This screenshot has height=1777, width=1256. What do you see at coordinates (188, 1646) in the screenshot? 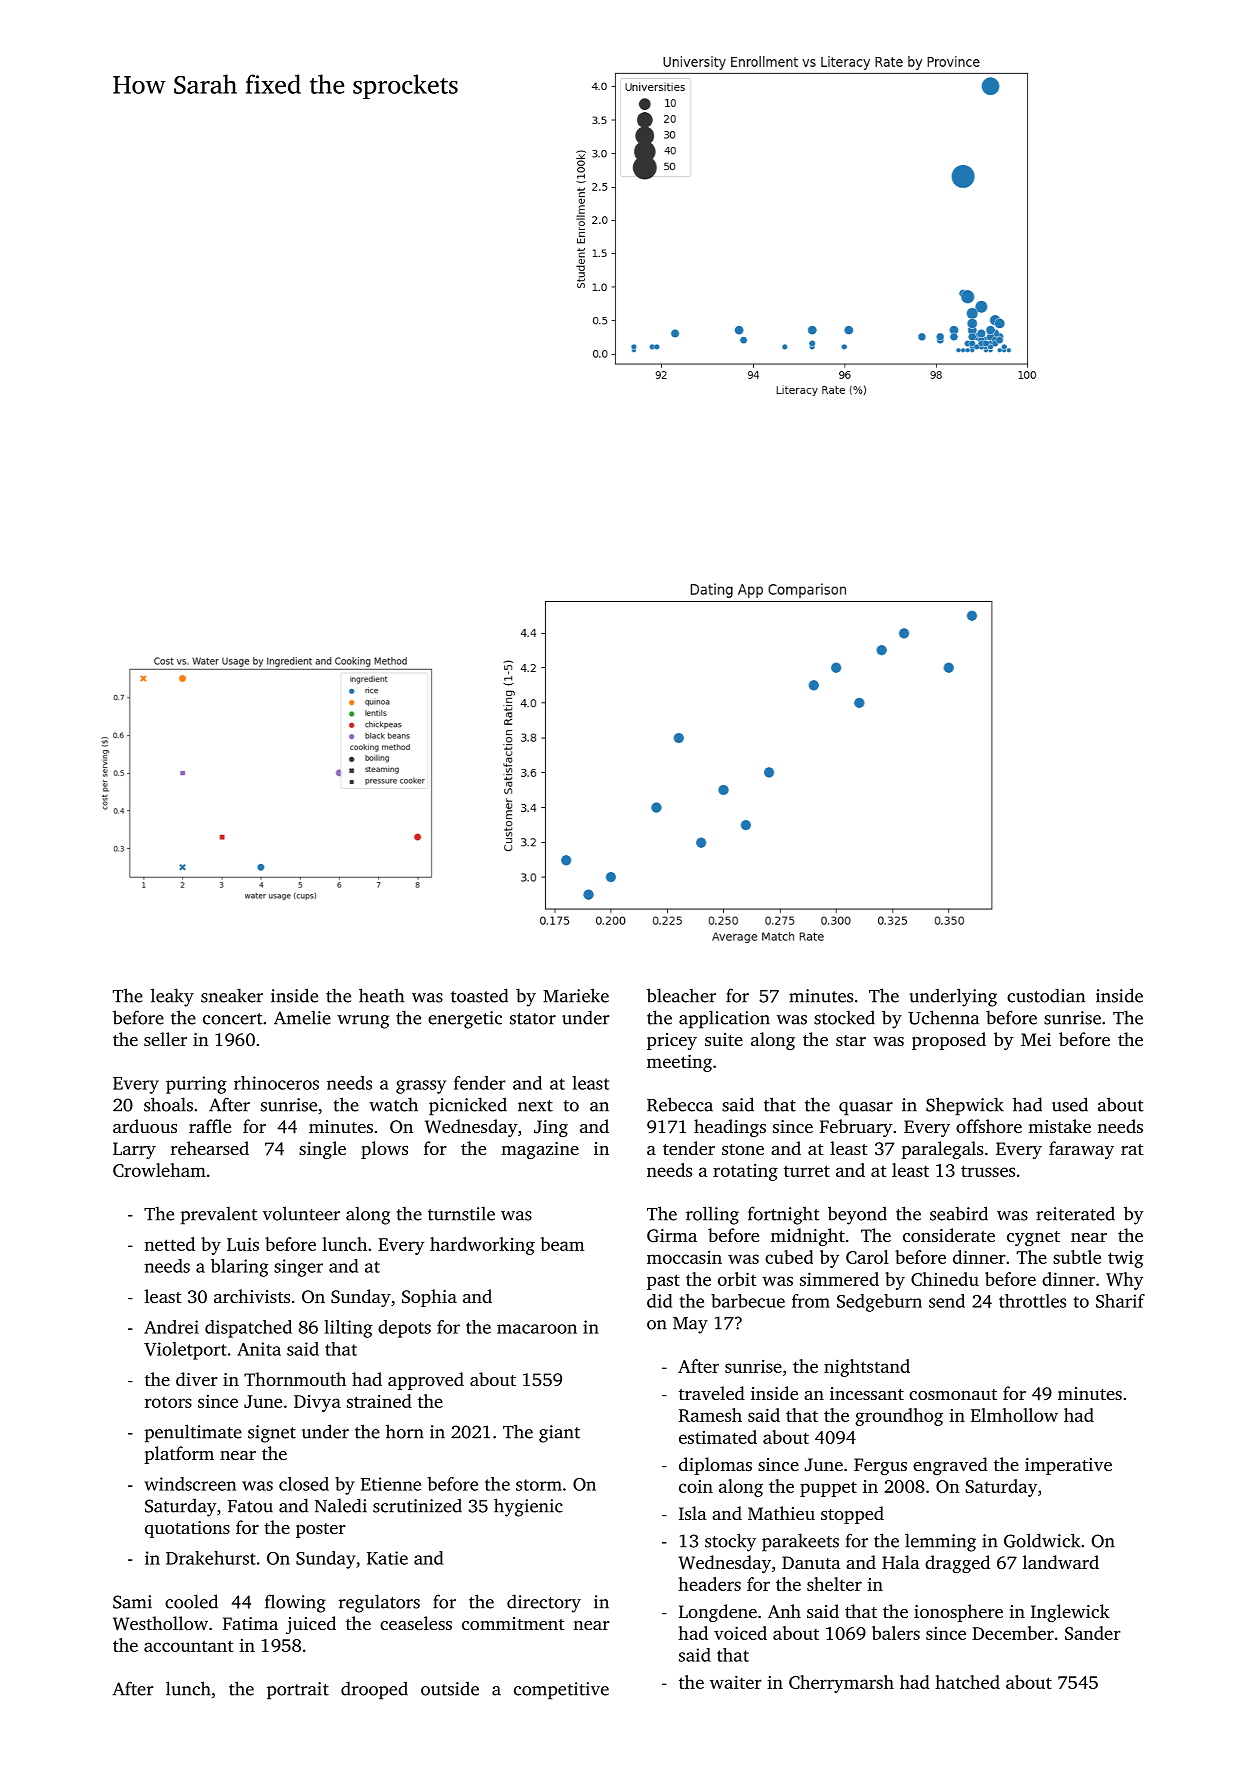
I see `accountant` at bounding box center [188, 1646].
